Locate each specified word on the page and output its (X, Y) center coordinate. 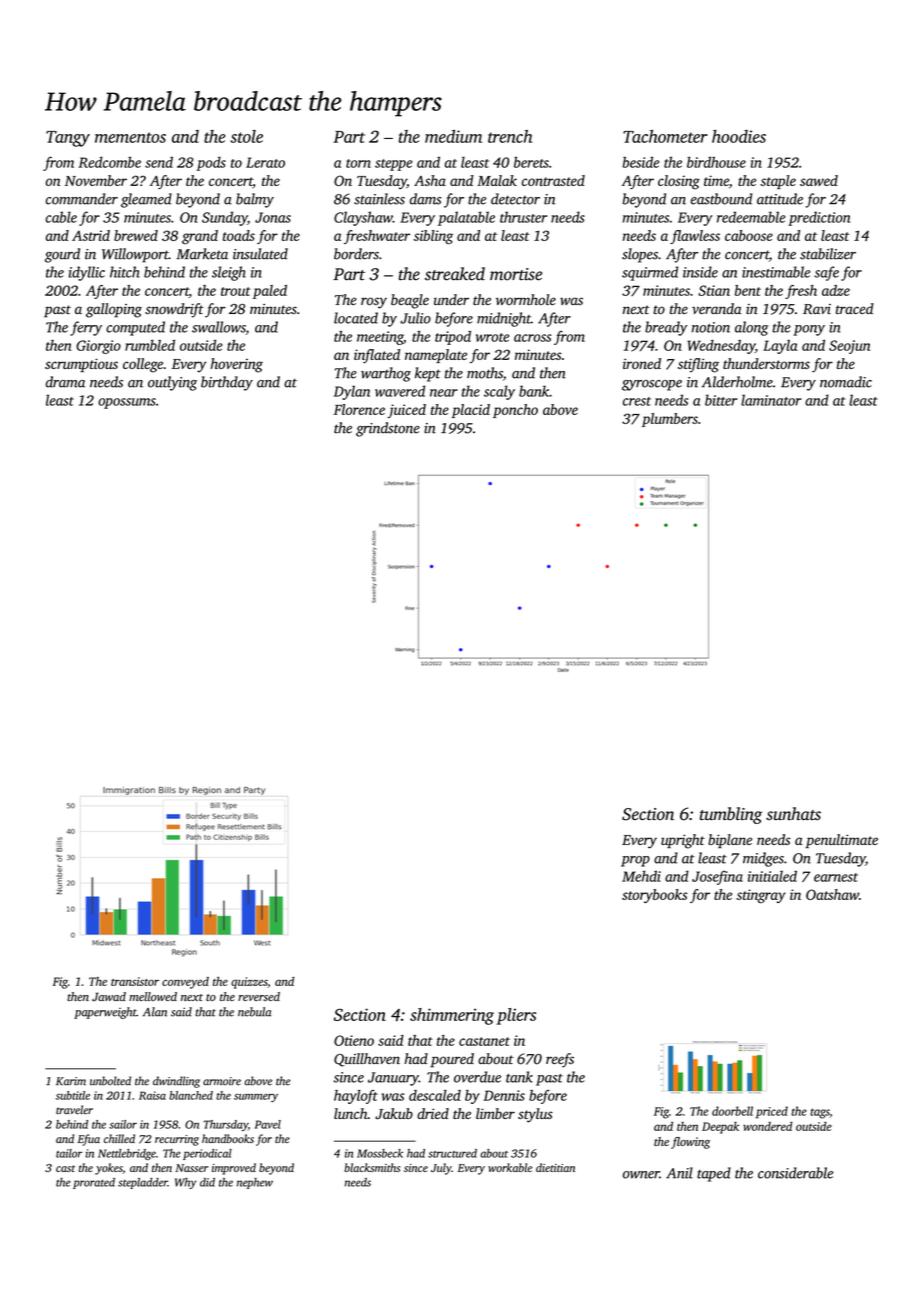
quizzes (249, 983)
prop (635, 861)
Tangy (68, 139)
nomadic (846, 382)
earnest (836, 877)
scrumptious (81, 365)
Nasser (192, 1168)
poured (452, 1060)
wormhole (526, 299)
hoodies (739, 136)
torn (358, 163)
